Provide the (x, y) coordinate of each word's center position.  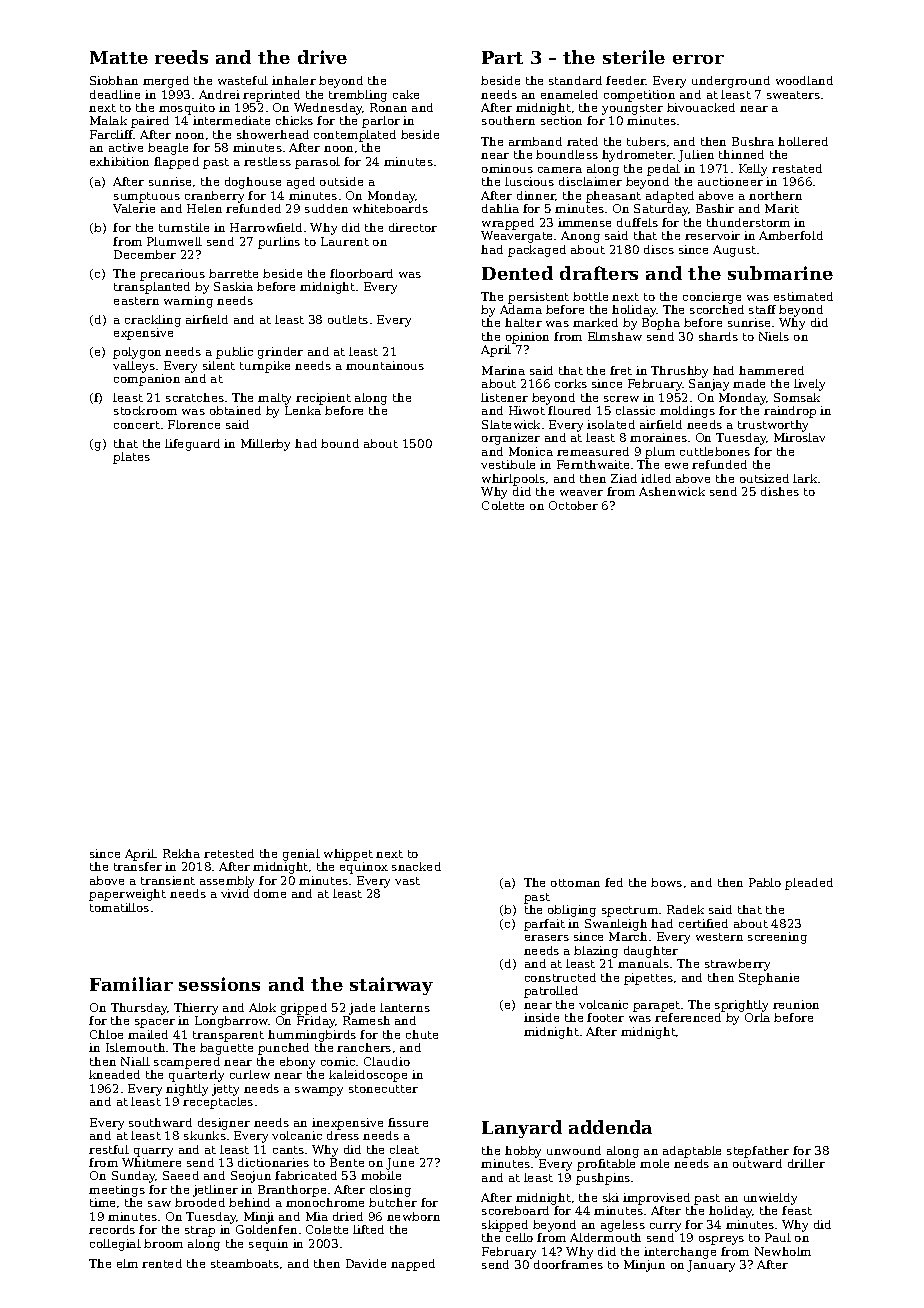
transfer (138, 866)
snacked (416, 866)
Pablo (765, 882)
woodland (804, 80)
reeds (181, 57)
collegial (115, 1245)
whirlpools (513, 480)
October (573, 505)
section (561, 120)
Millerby (265, 445)
